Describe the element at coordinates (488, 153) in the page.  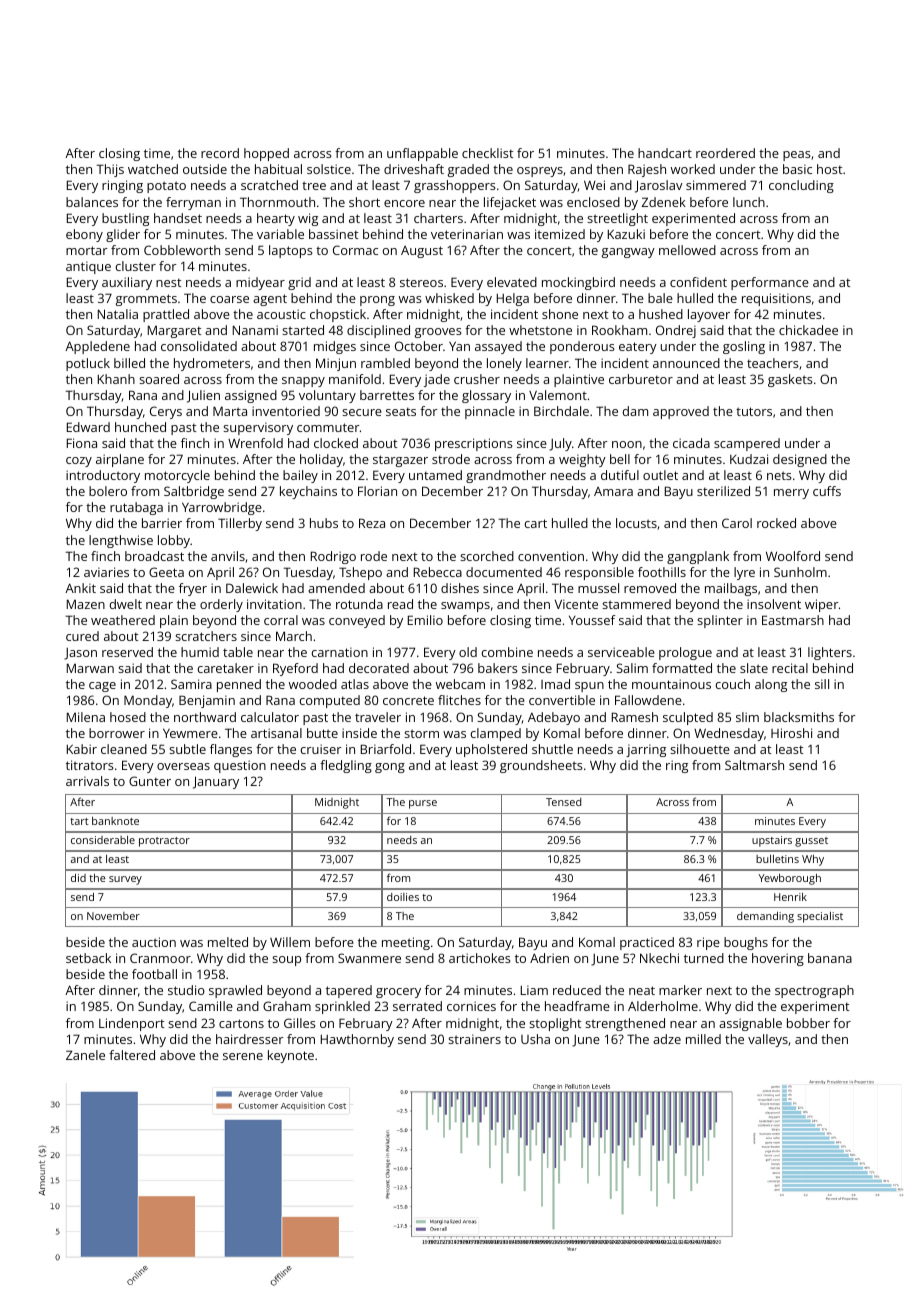
I see `checklist` at that location.
